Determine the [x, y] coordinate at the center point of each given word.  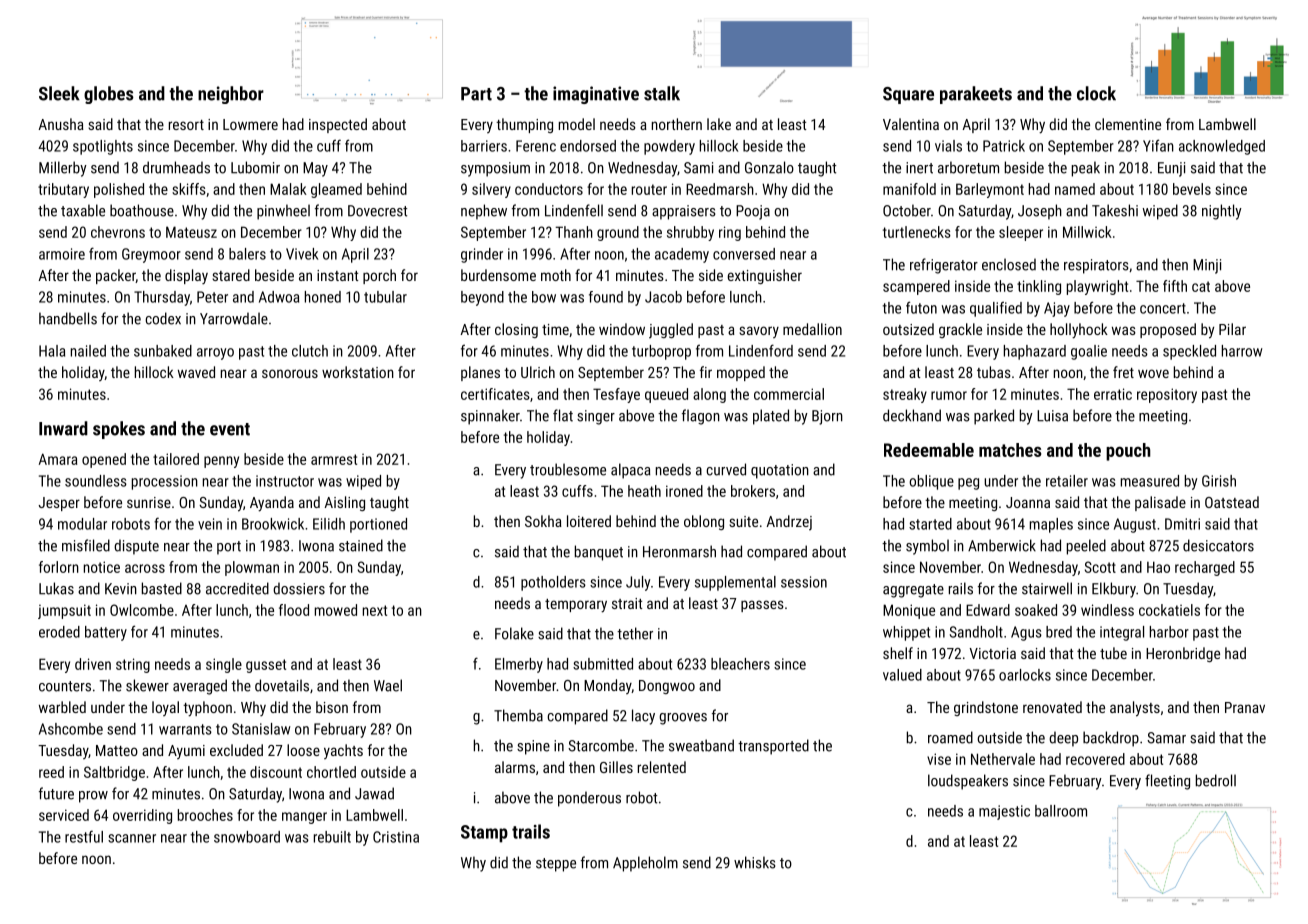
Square [908, 95]
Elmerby [519, 665]
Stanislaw [261, 729]
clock [1096, 93]
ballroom [1061, 811]
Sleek [59, 93]
